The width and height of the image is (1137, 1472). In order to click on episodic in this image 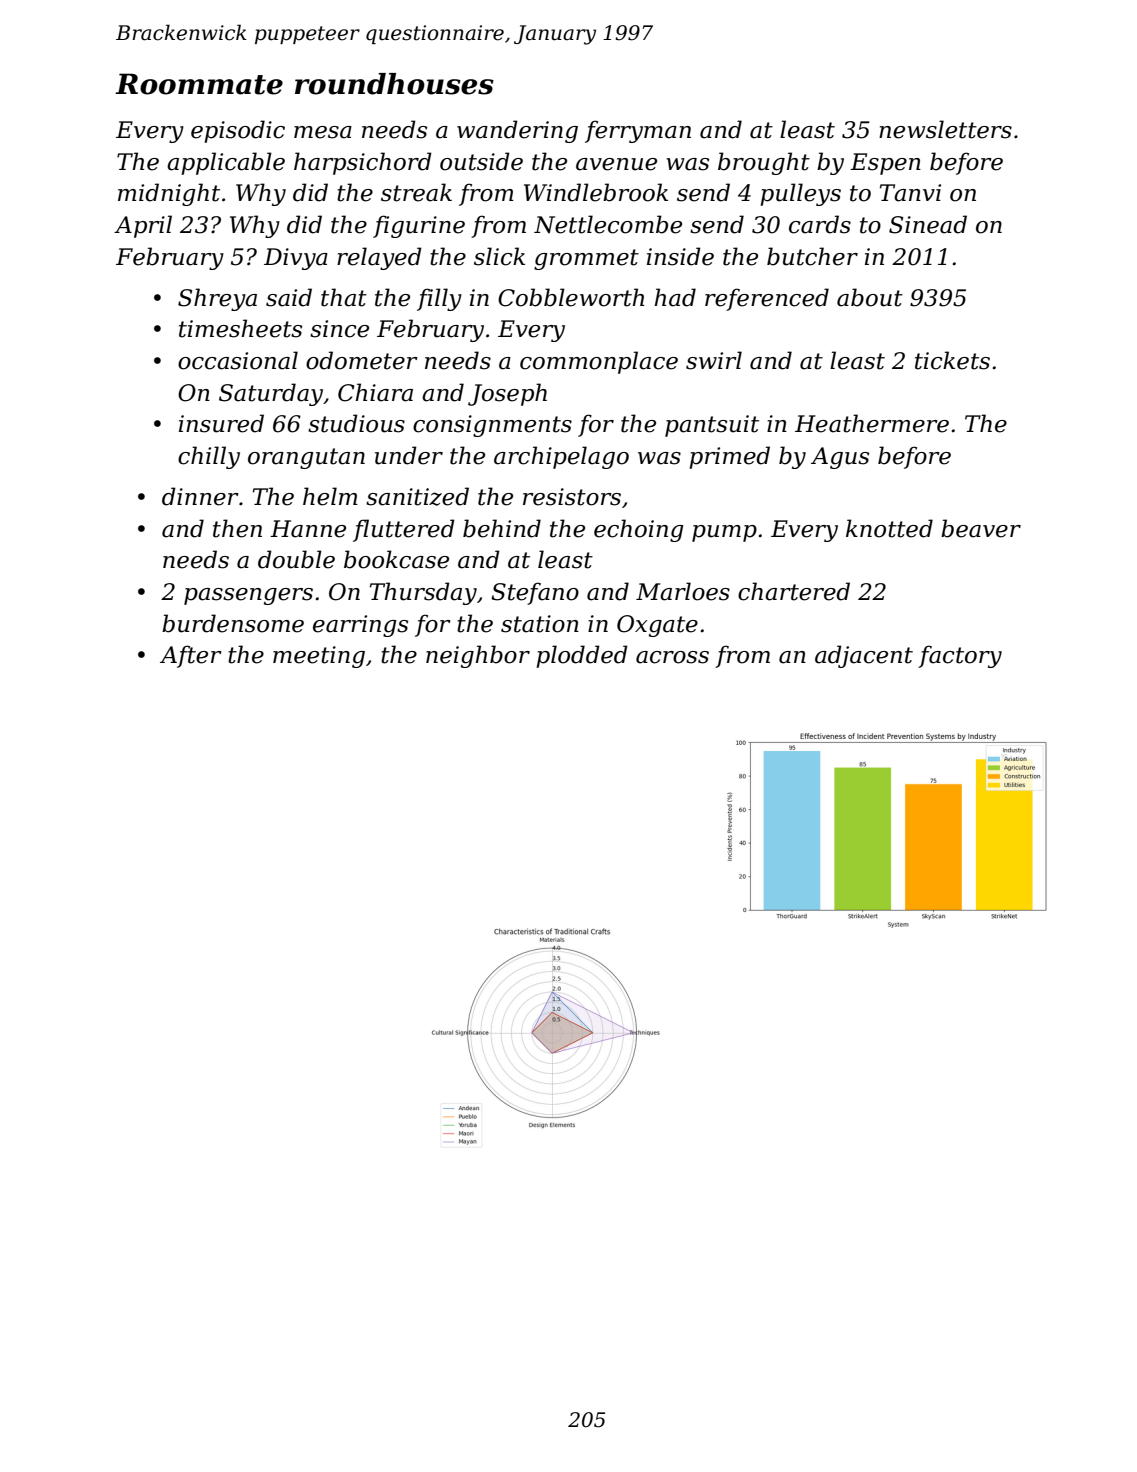, I will do `click(238, 131)`.
